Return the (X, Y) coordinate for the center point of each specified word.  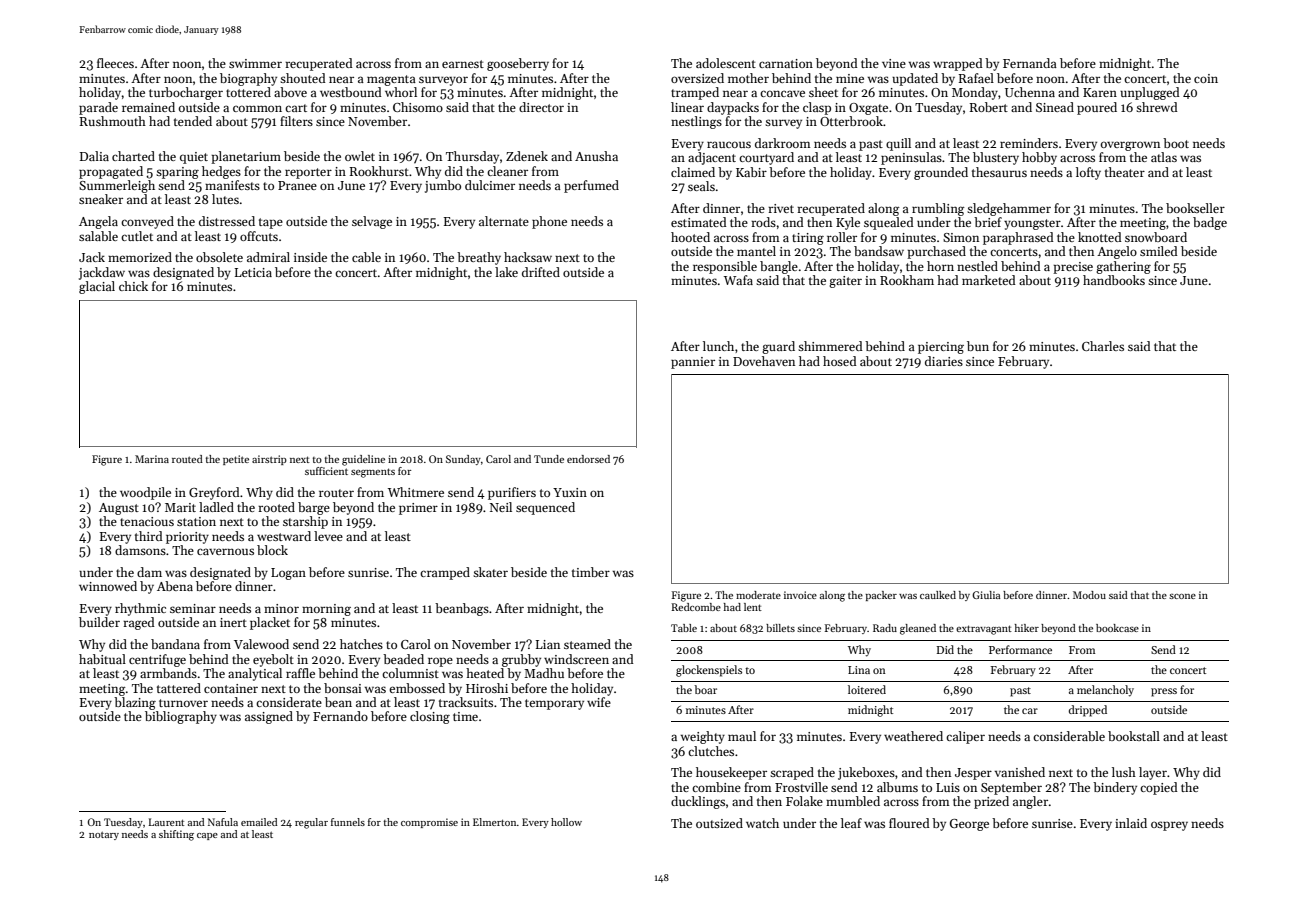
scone (1182, 596)
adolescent (726, 63)
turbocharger (186, 93)
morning (326, 610)
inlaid (1131, 823)
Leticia (253, 272)
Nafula (223, 822)
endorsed (588, 459)
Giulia (986, 595)
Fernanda (1030, 63)
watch (762, 823)
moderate (758, 595)
